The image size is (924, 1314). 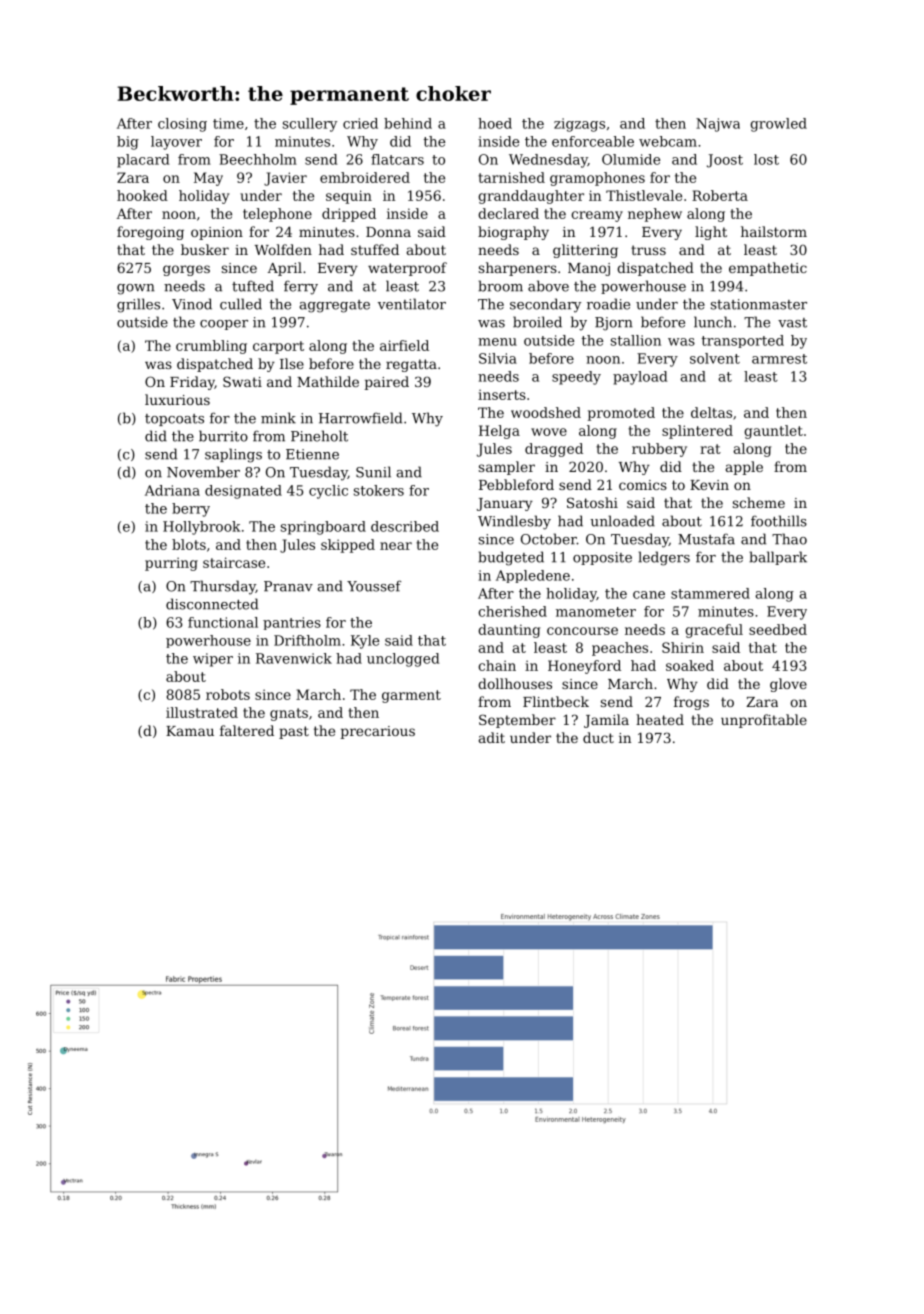 What do you see at coordinates (228, 123) in the screenshot?
I see `time` at bounding box center [228, 123].
